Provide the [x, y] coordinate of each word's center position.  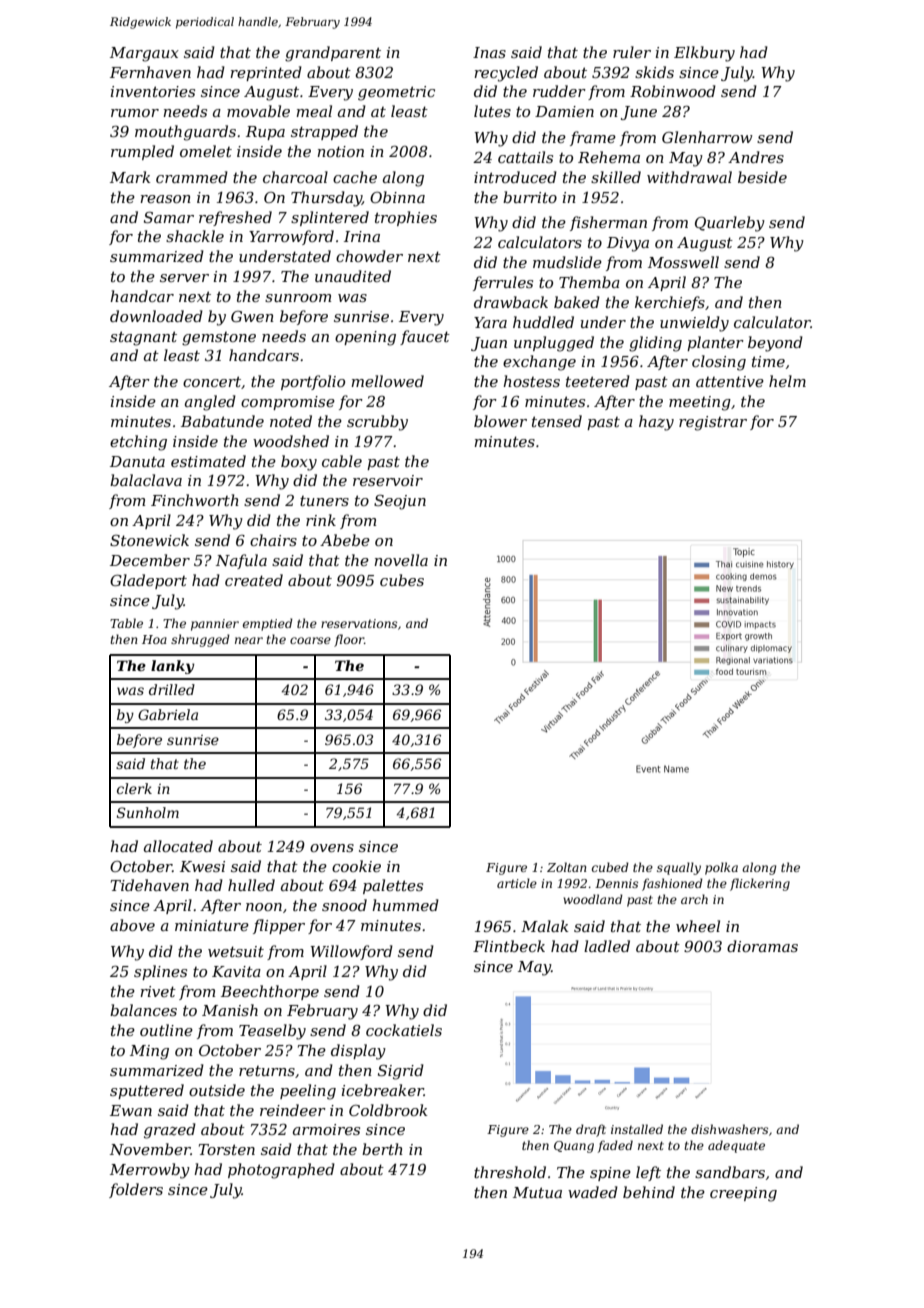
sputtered [147, 1091]
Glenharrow [707, 137]
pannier [215, 625]
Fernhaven [150, 72]
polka [721, 868]
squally [679, 868]
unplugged [554, 344]
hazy [656, 423]
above [132, 925]
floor [349, 640]
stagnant [143, 338]
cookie [356, 866]
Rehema [609, 157]
